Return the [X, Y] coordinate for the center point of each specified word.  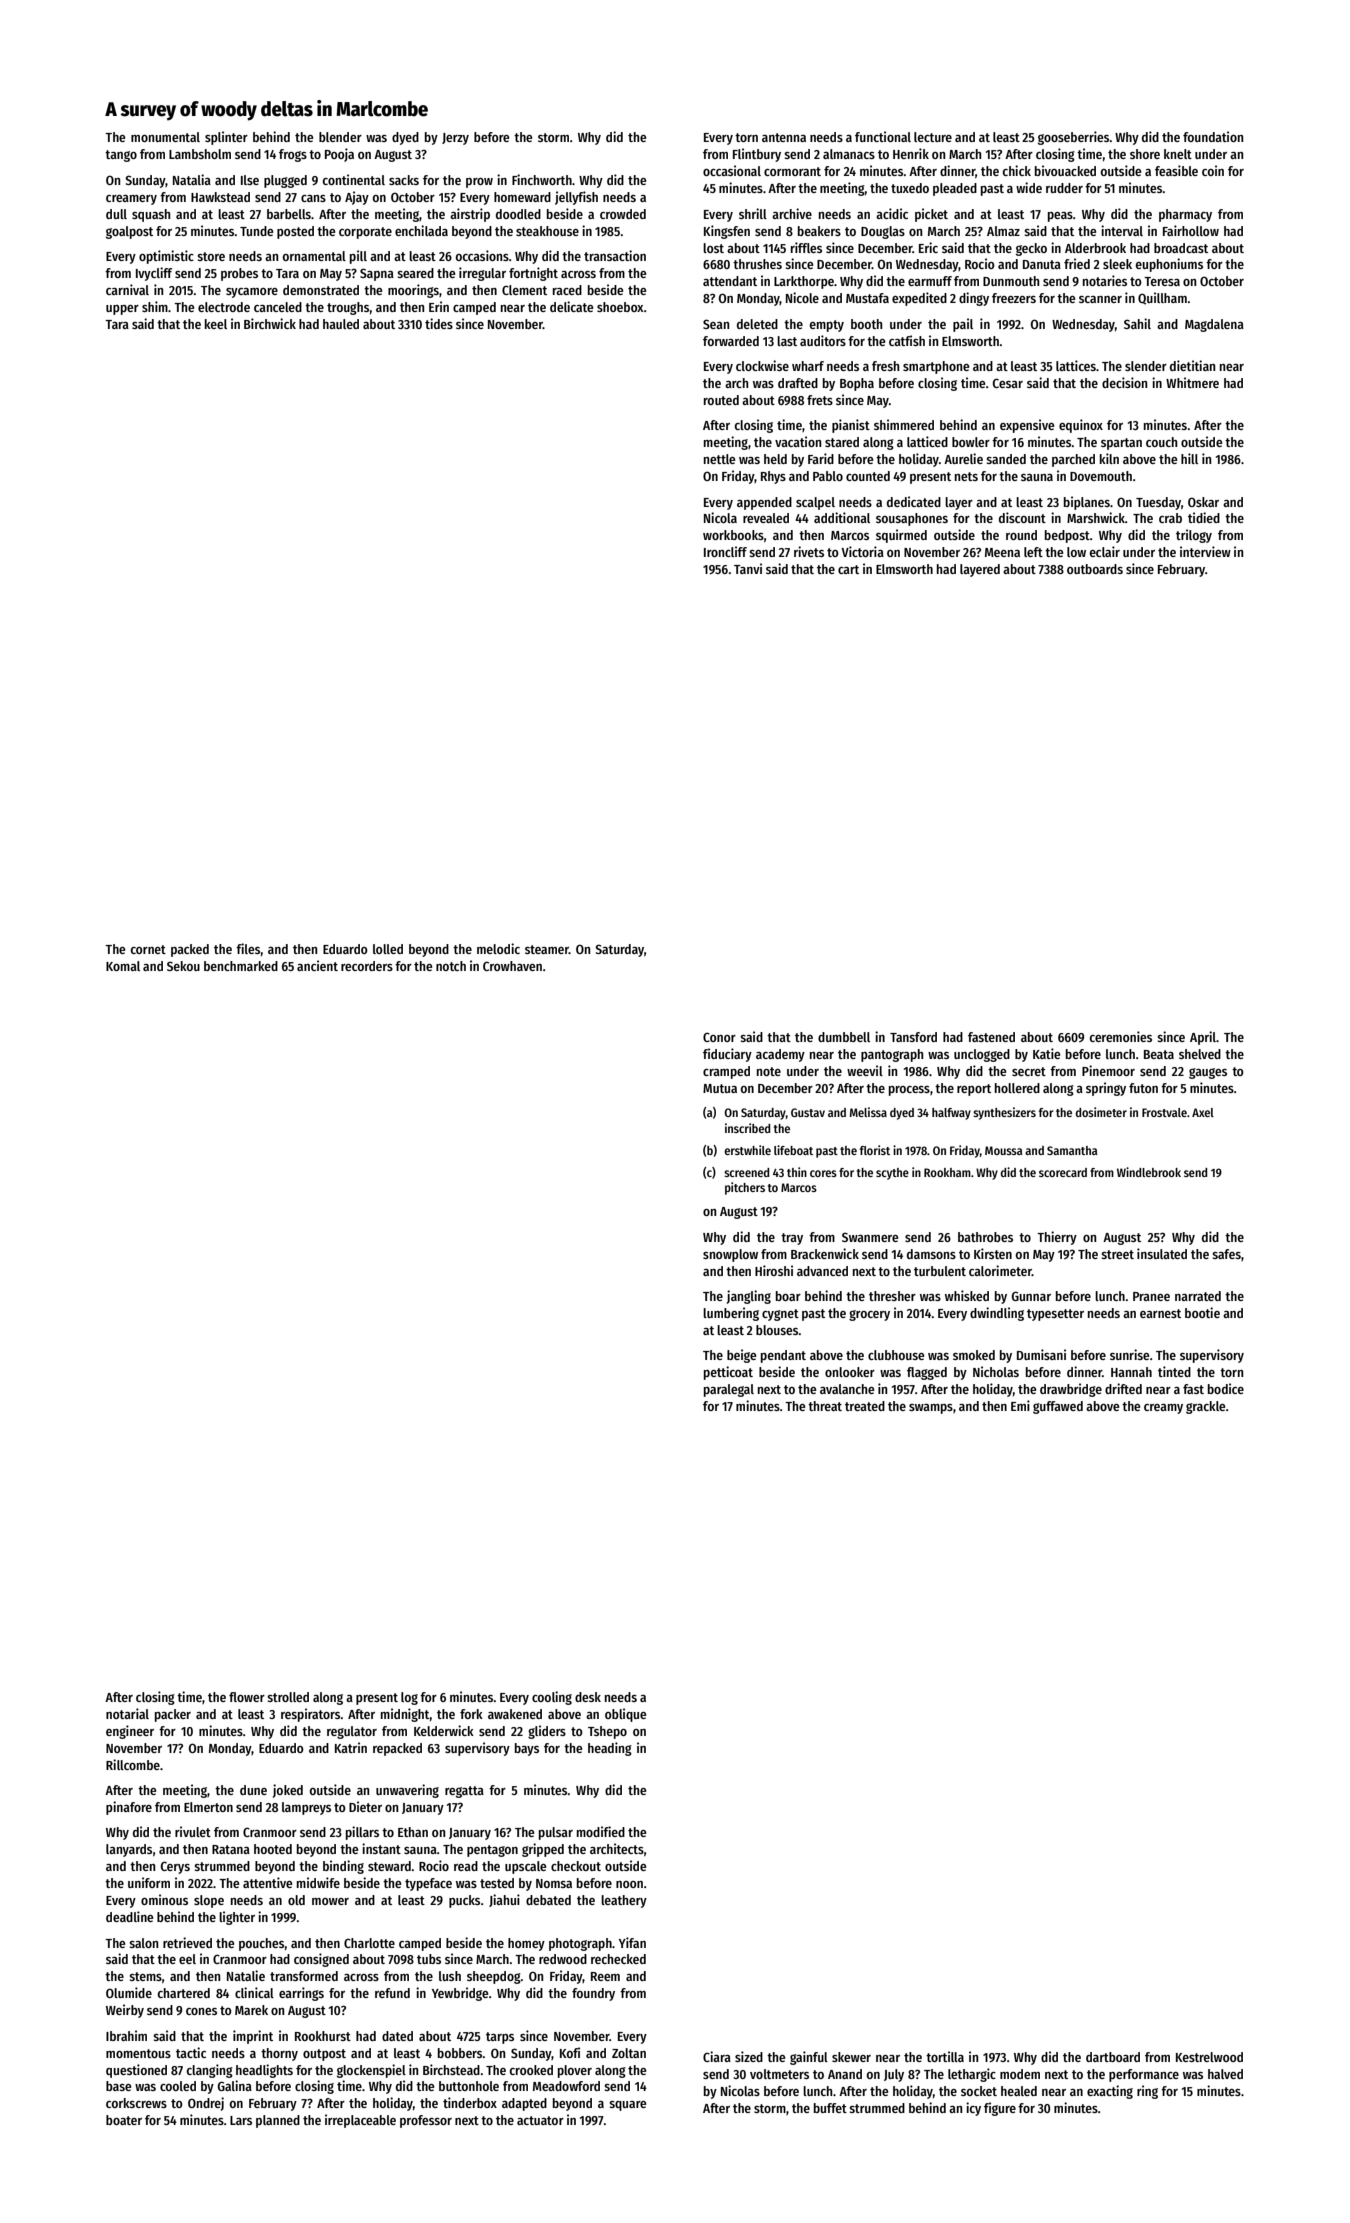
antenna [784, 137]
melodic [498, 948]
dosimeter [1101, 1112]
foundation [1213, 136]
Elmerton [208, 1807]
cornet [148, 949]
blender [340, 137]
